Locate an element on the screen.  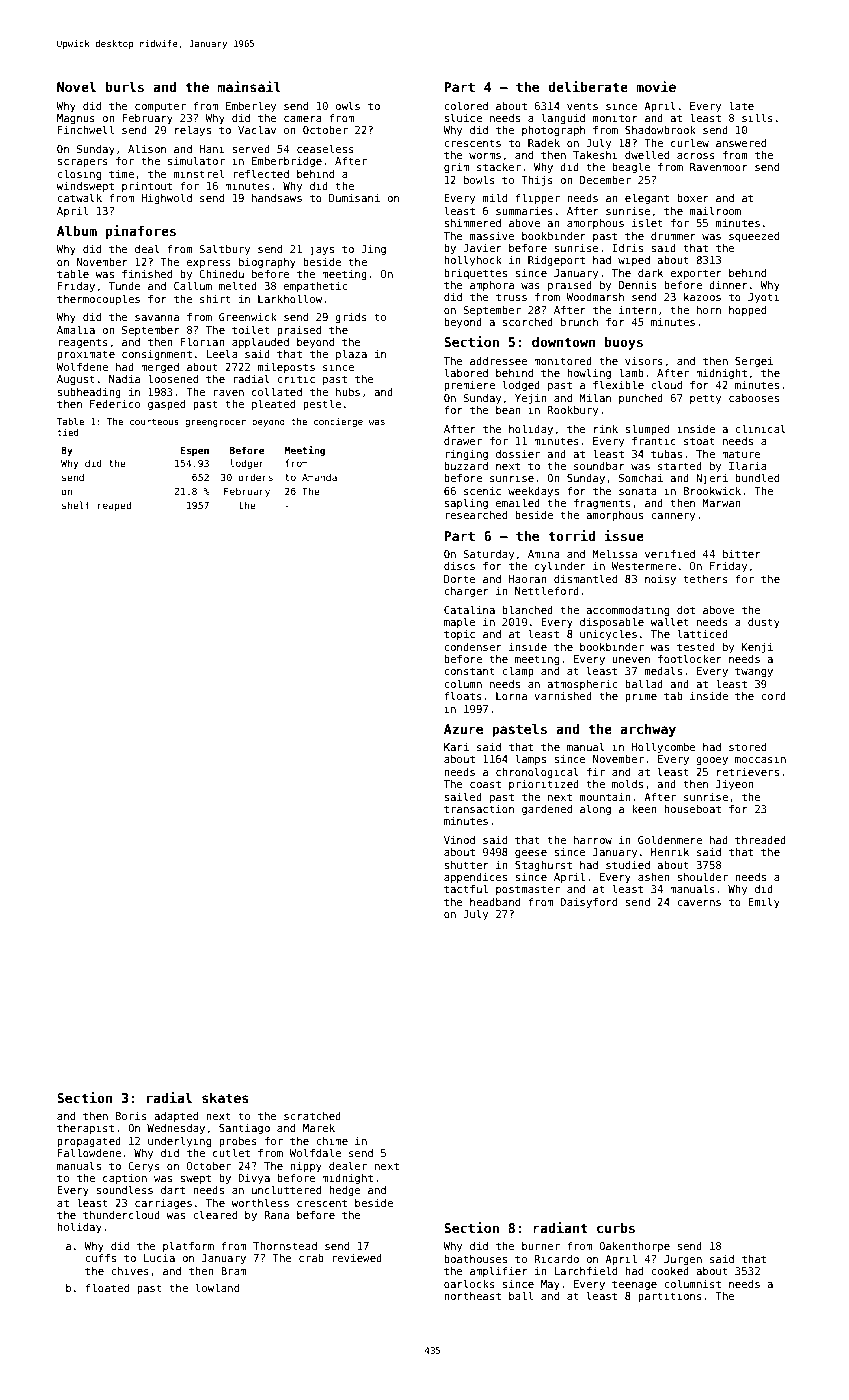
buzzard is located at coordinates (466, 466).
